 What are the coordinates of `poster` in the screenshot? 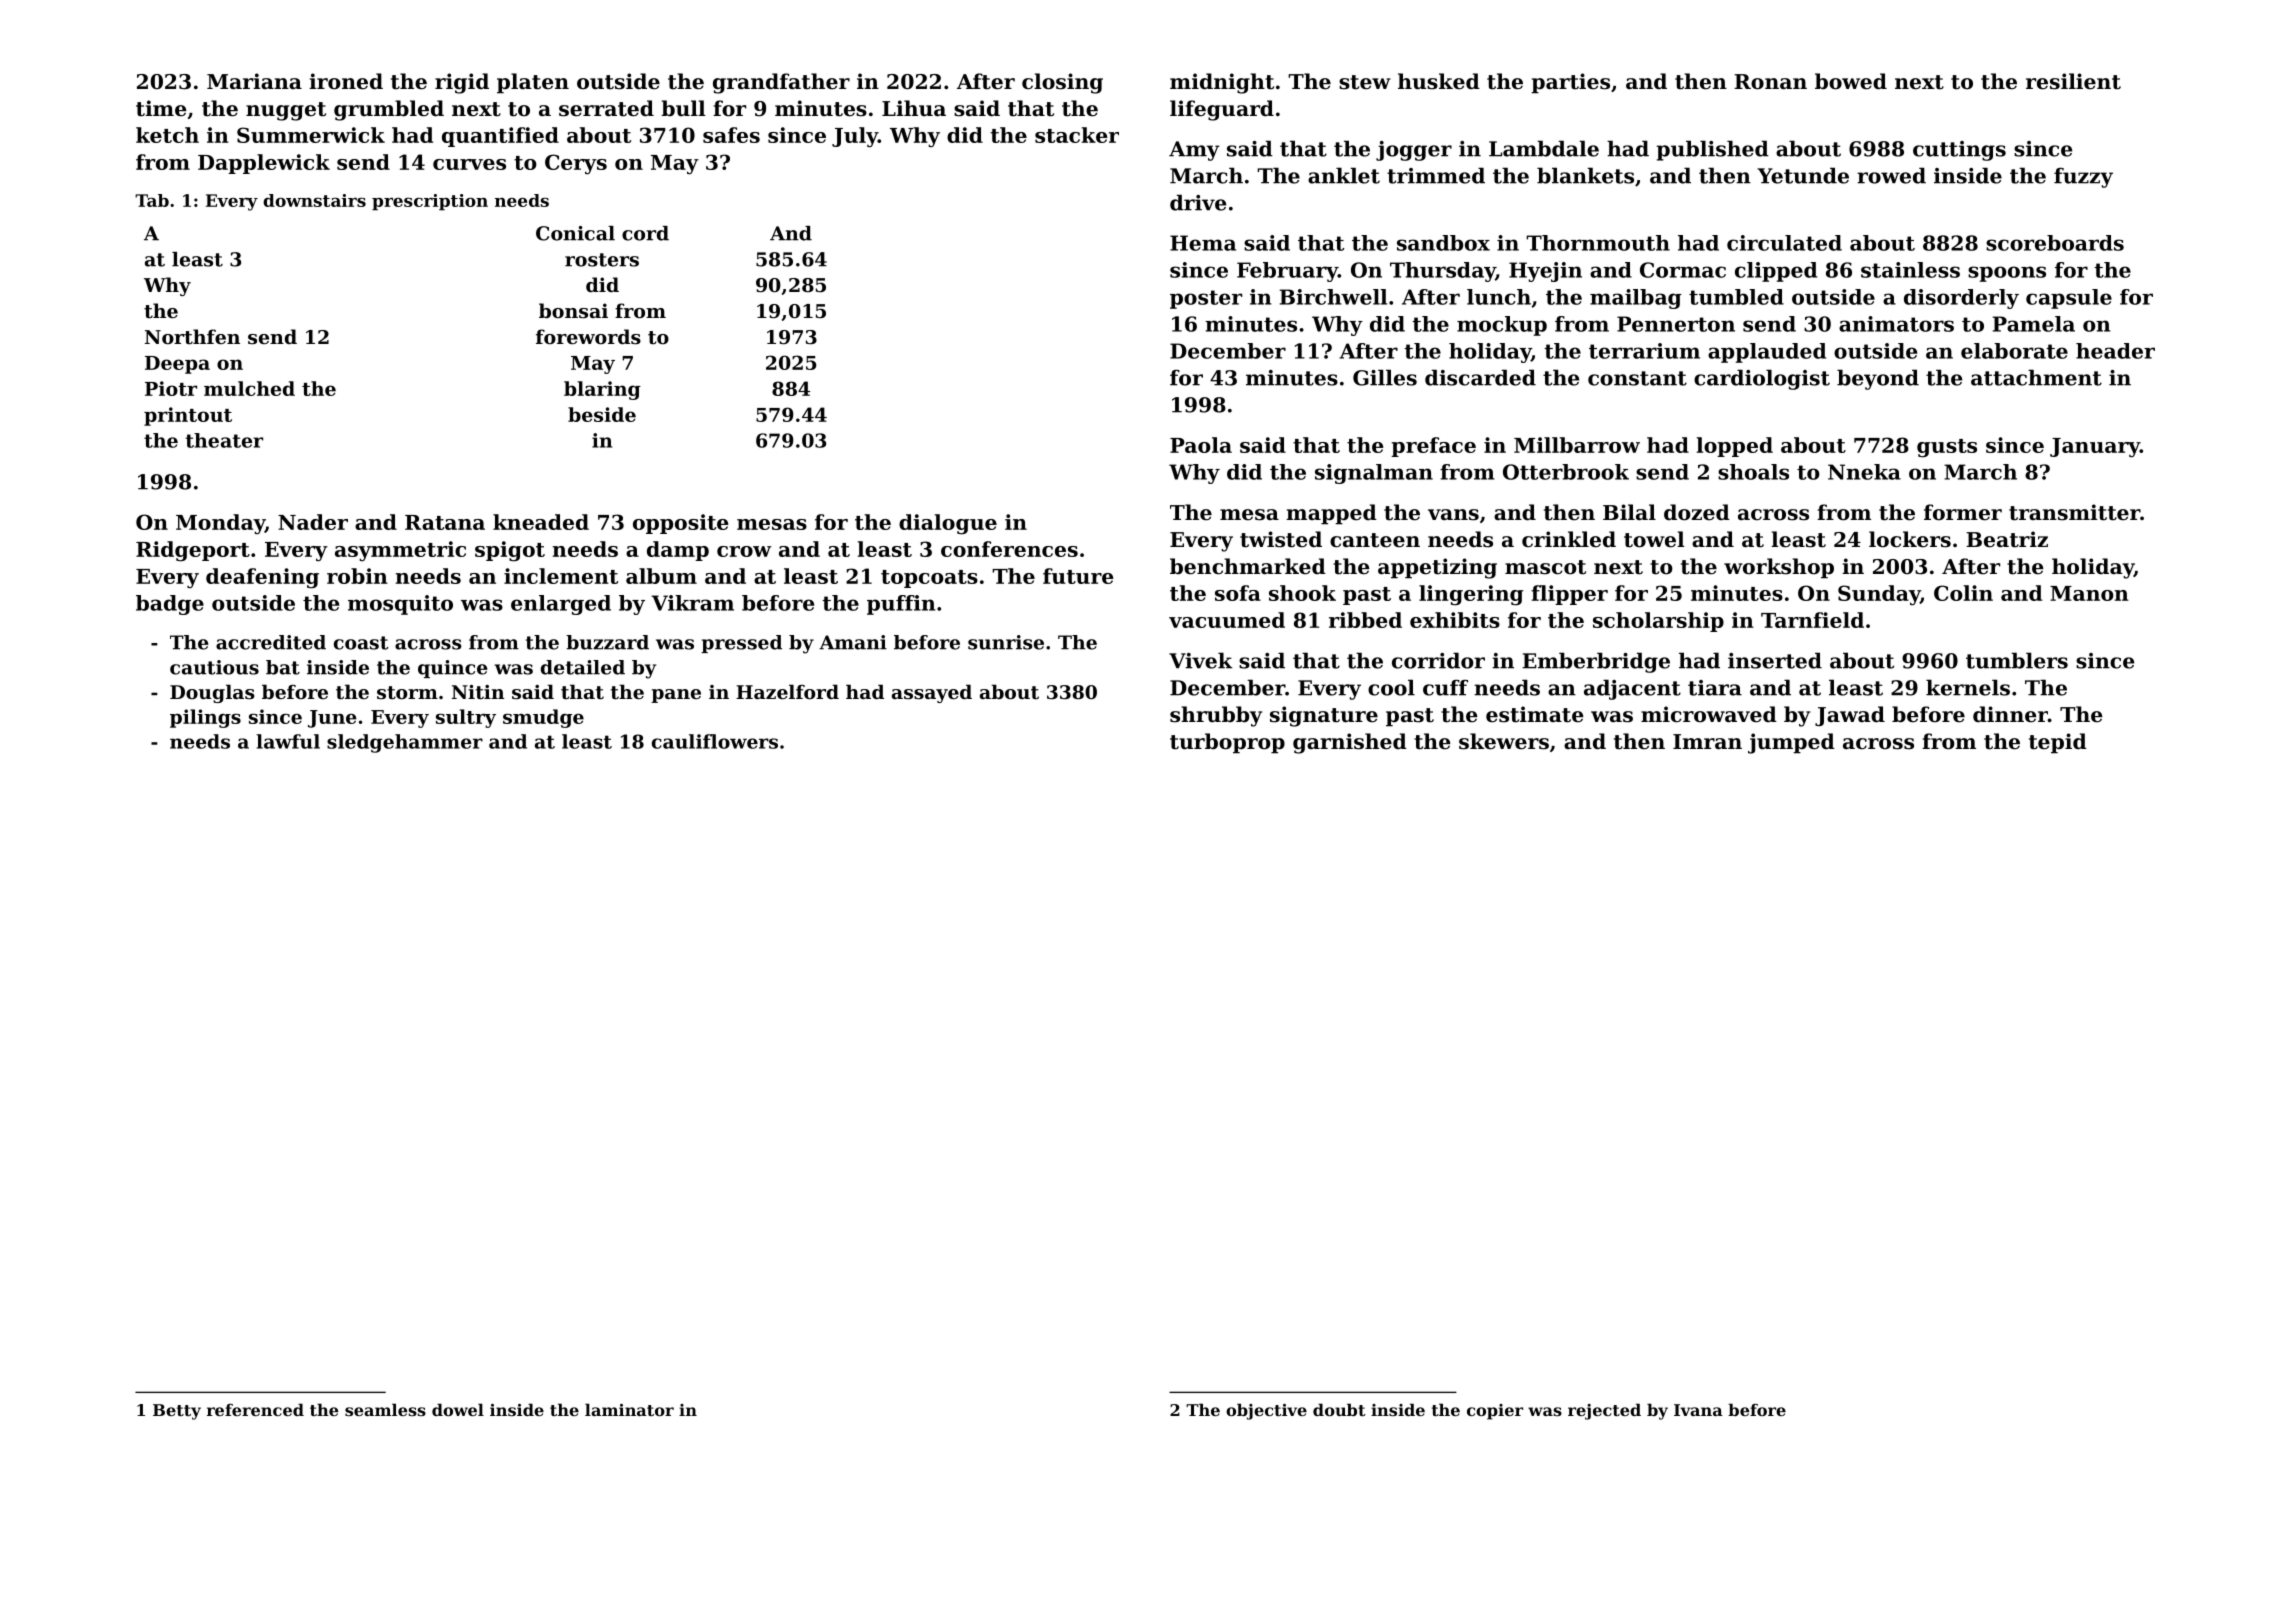 It's located at (1206, 299).
